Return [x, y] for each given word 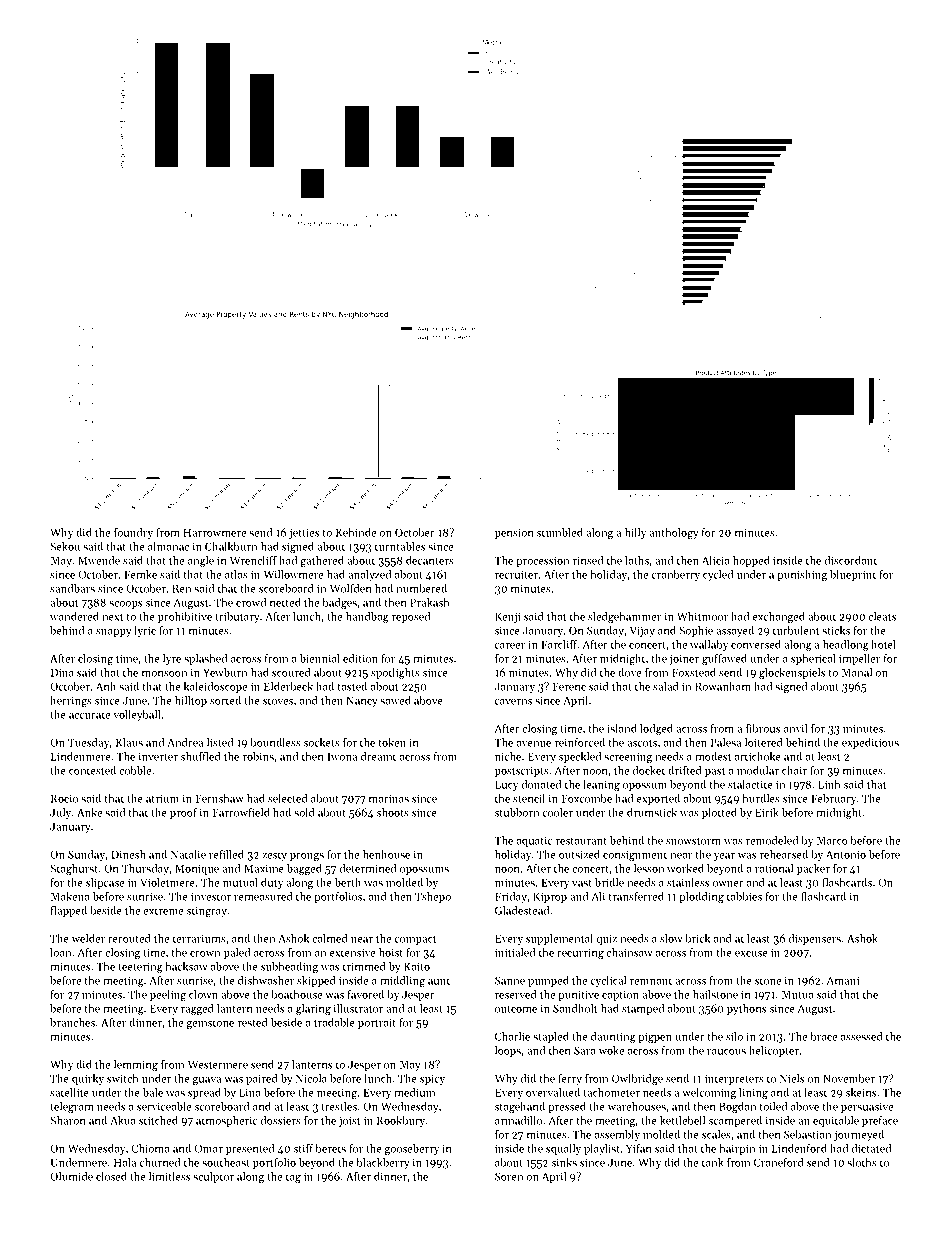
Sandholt [575, 1008]
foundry [133, 533]
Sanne [510, 980]
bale [153, 1092]
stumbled [560, 532]
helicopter [774, 1051]
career [510, 646]
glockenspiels [792, 673]
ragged [197, 1009]
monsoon [164, 674]
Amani [842, 980]
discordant [851, 560]
